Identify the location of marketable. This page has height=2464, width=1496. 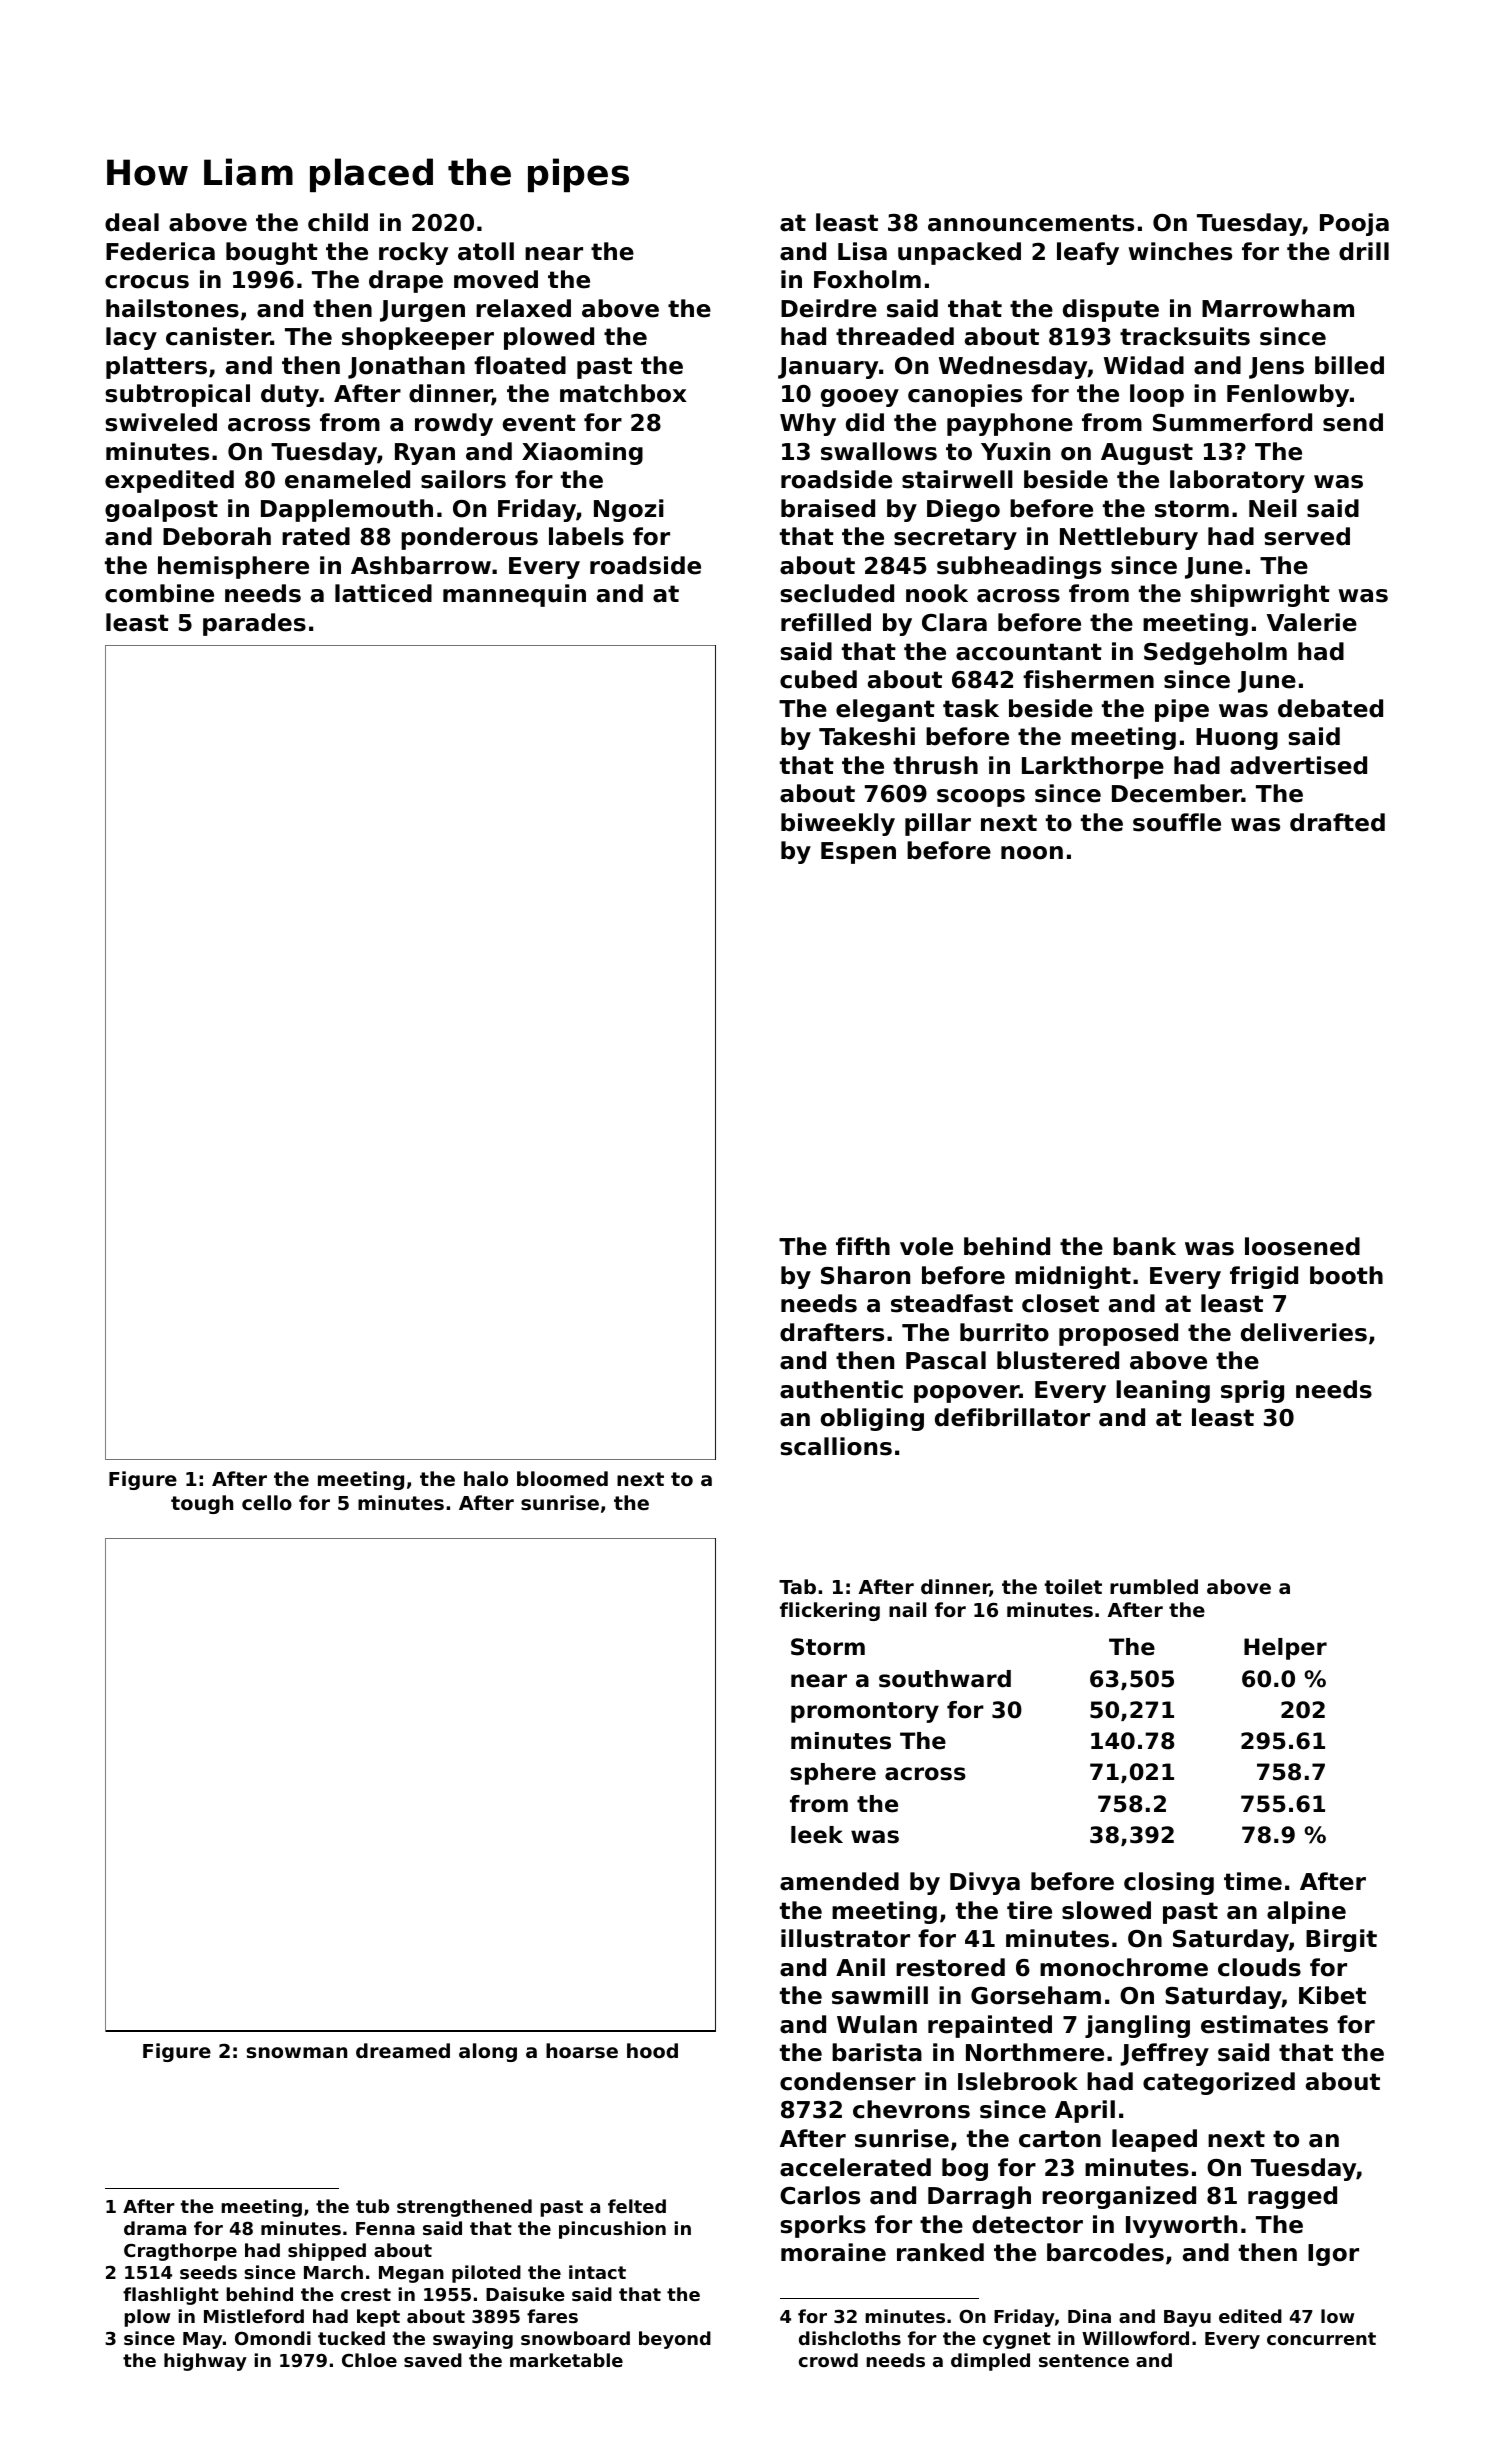
(566, 2360).
